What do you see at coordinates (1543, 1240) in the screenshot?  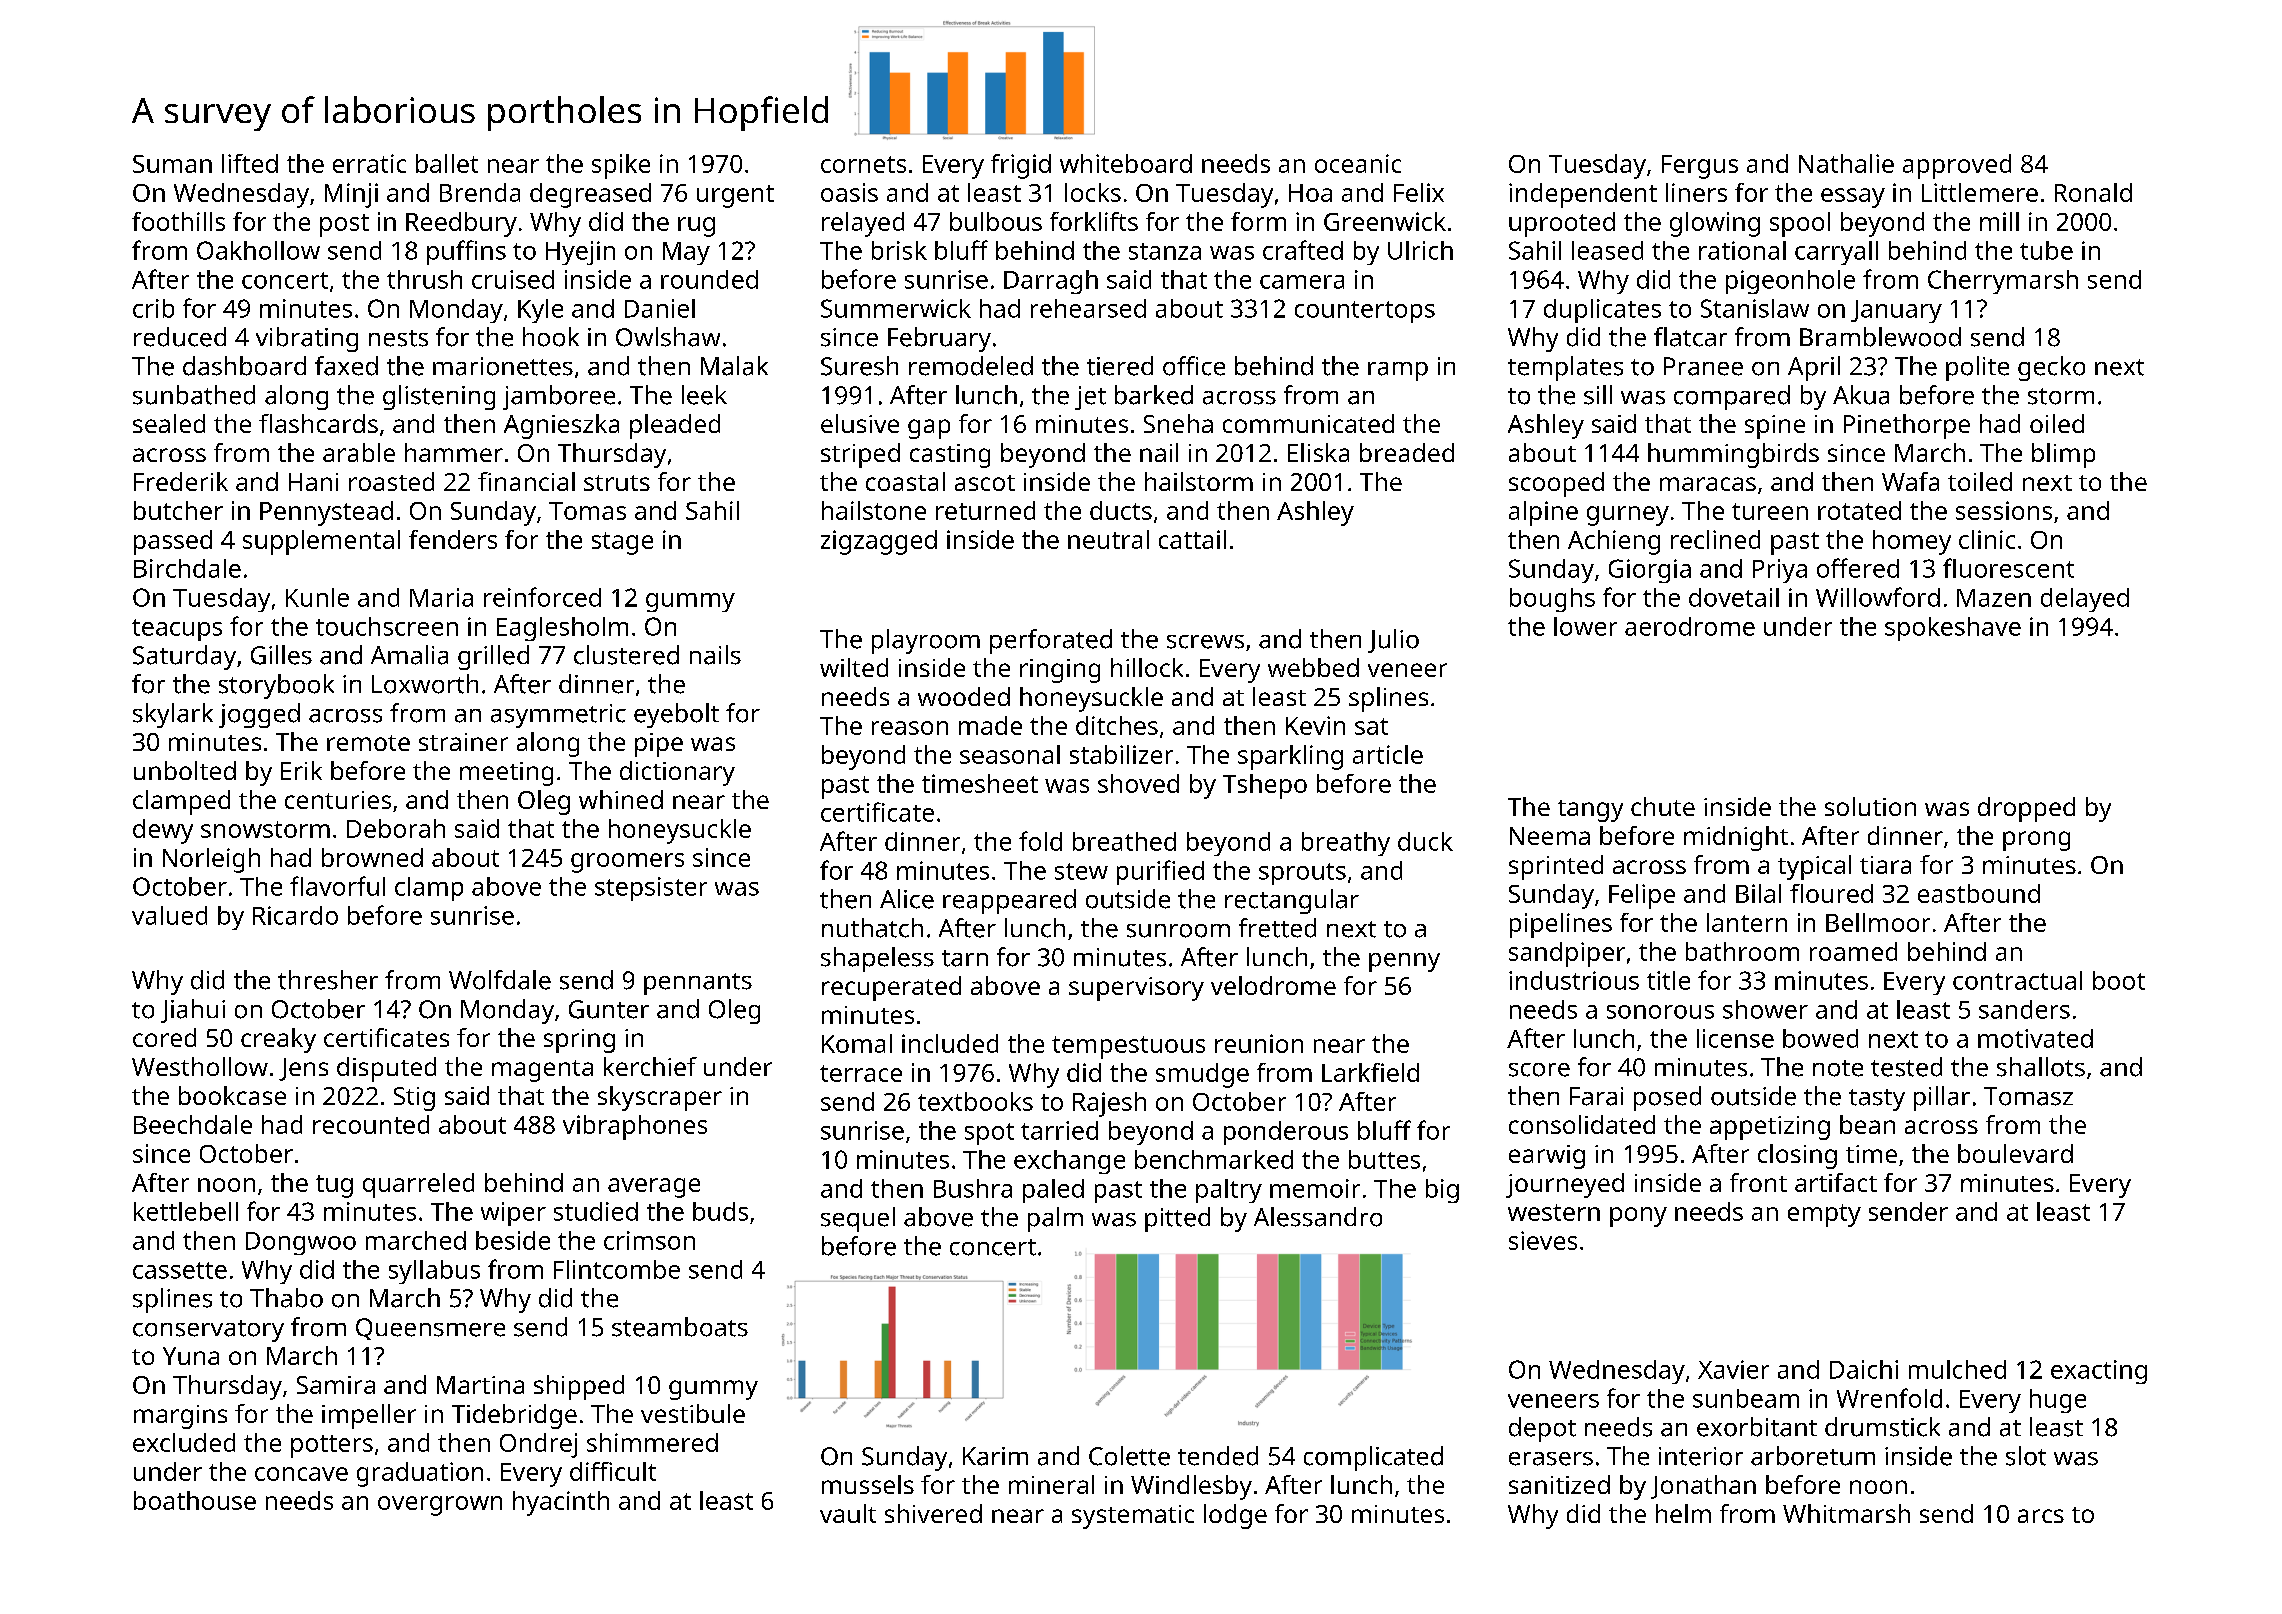 I see `sieves` at bounding box center [1543, 1240].
